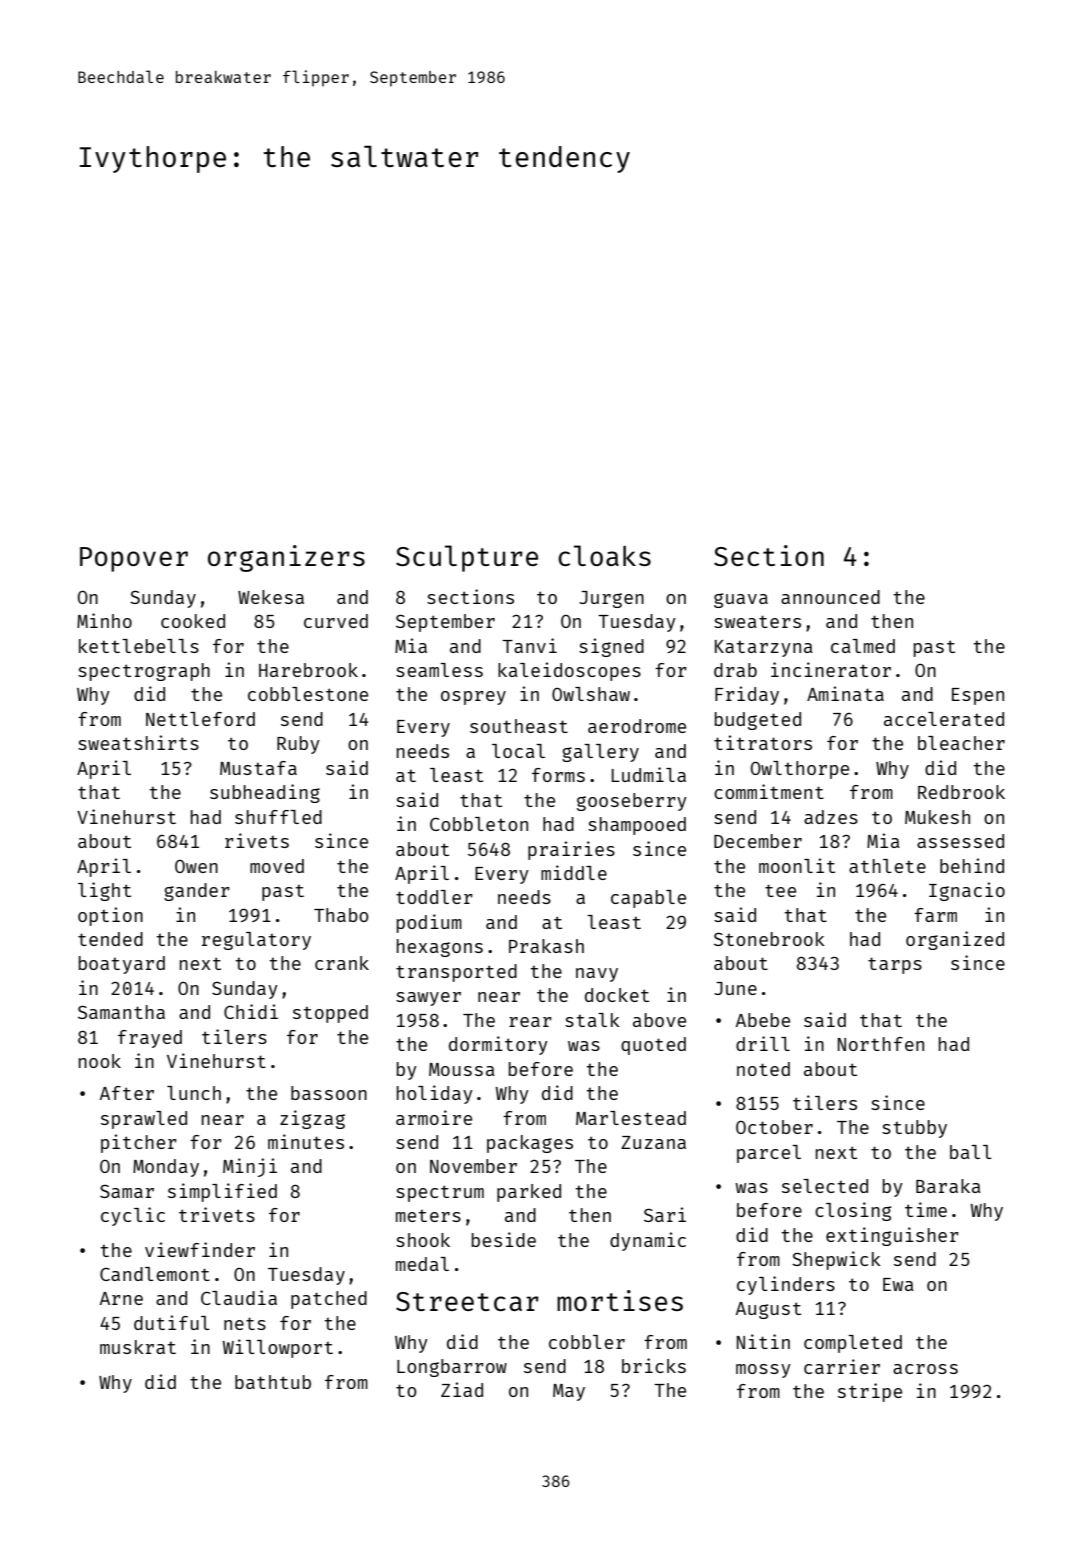  Describe the element at coordinates (196, 866) in the screenshot. I see `Owen` at that location.
